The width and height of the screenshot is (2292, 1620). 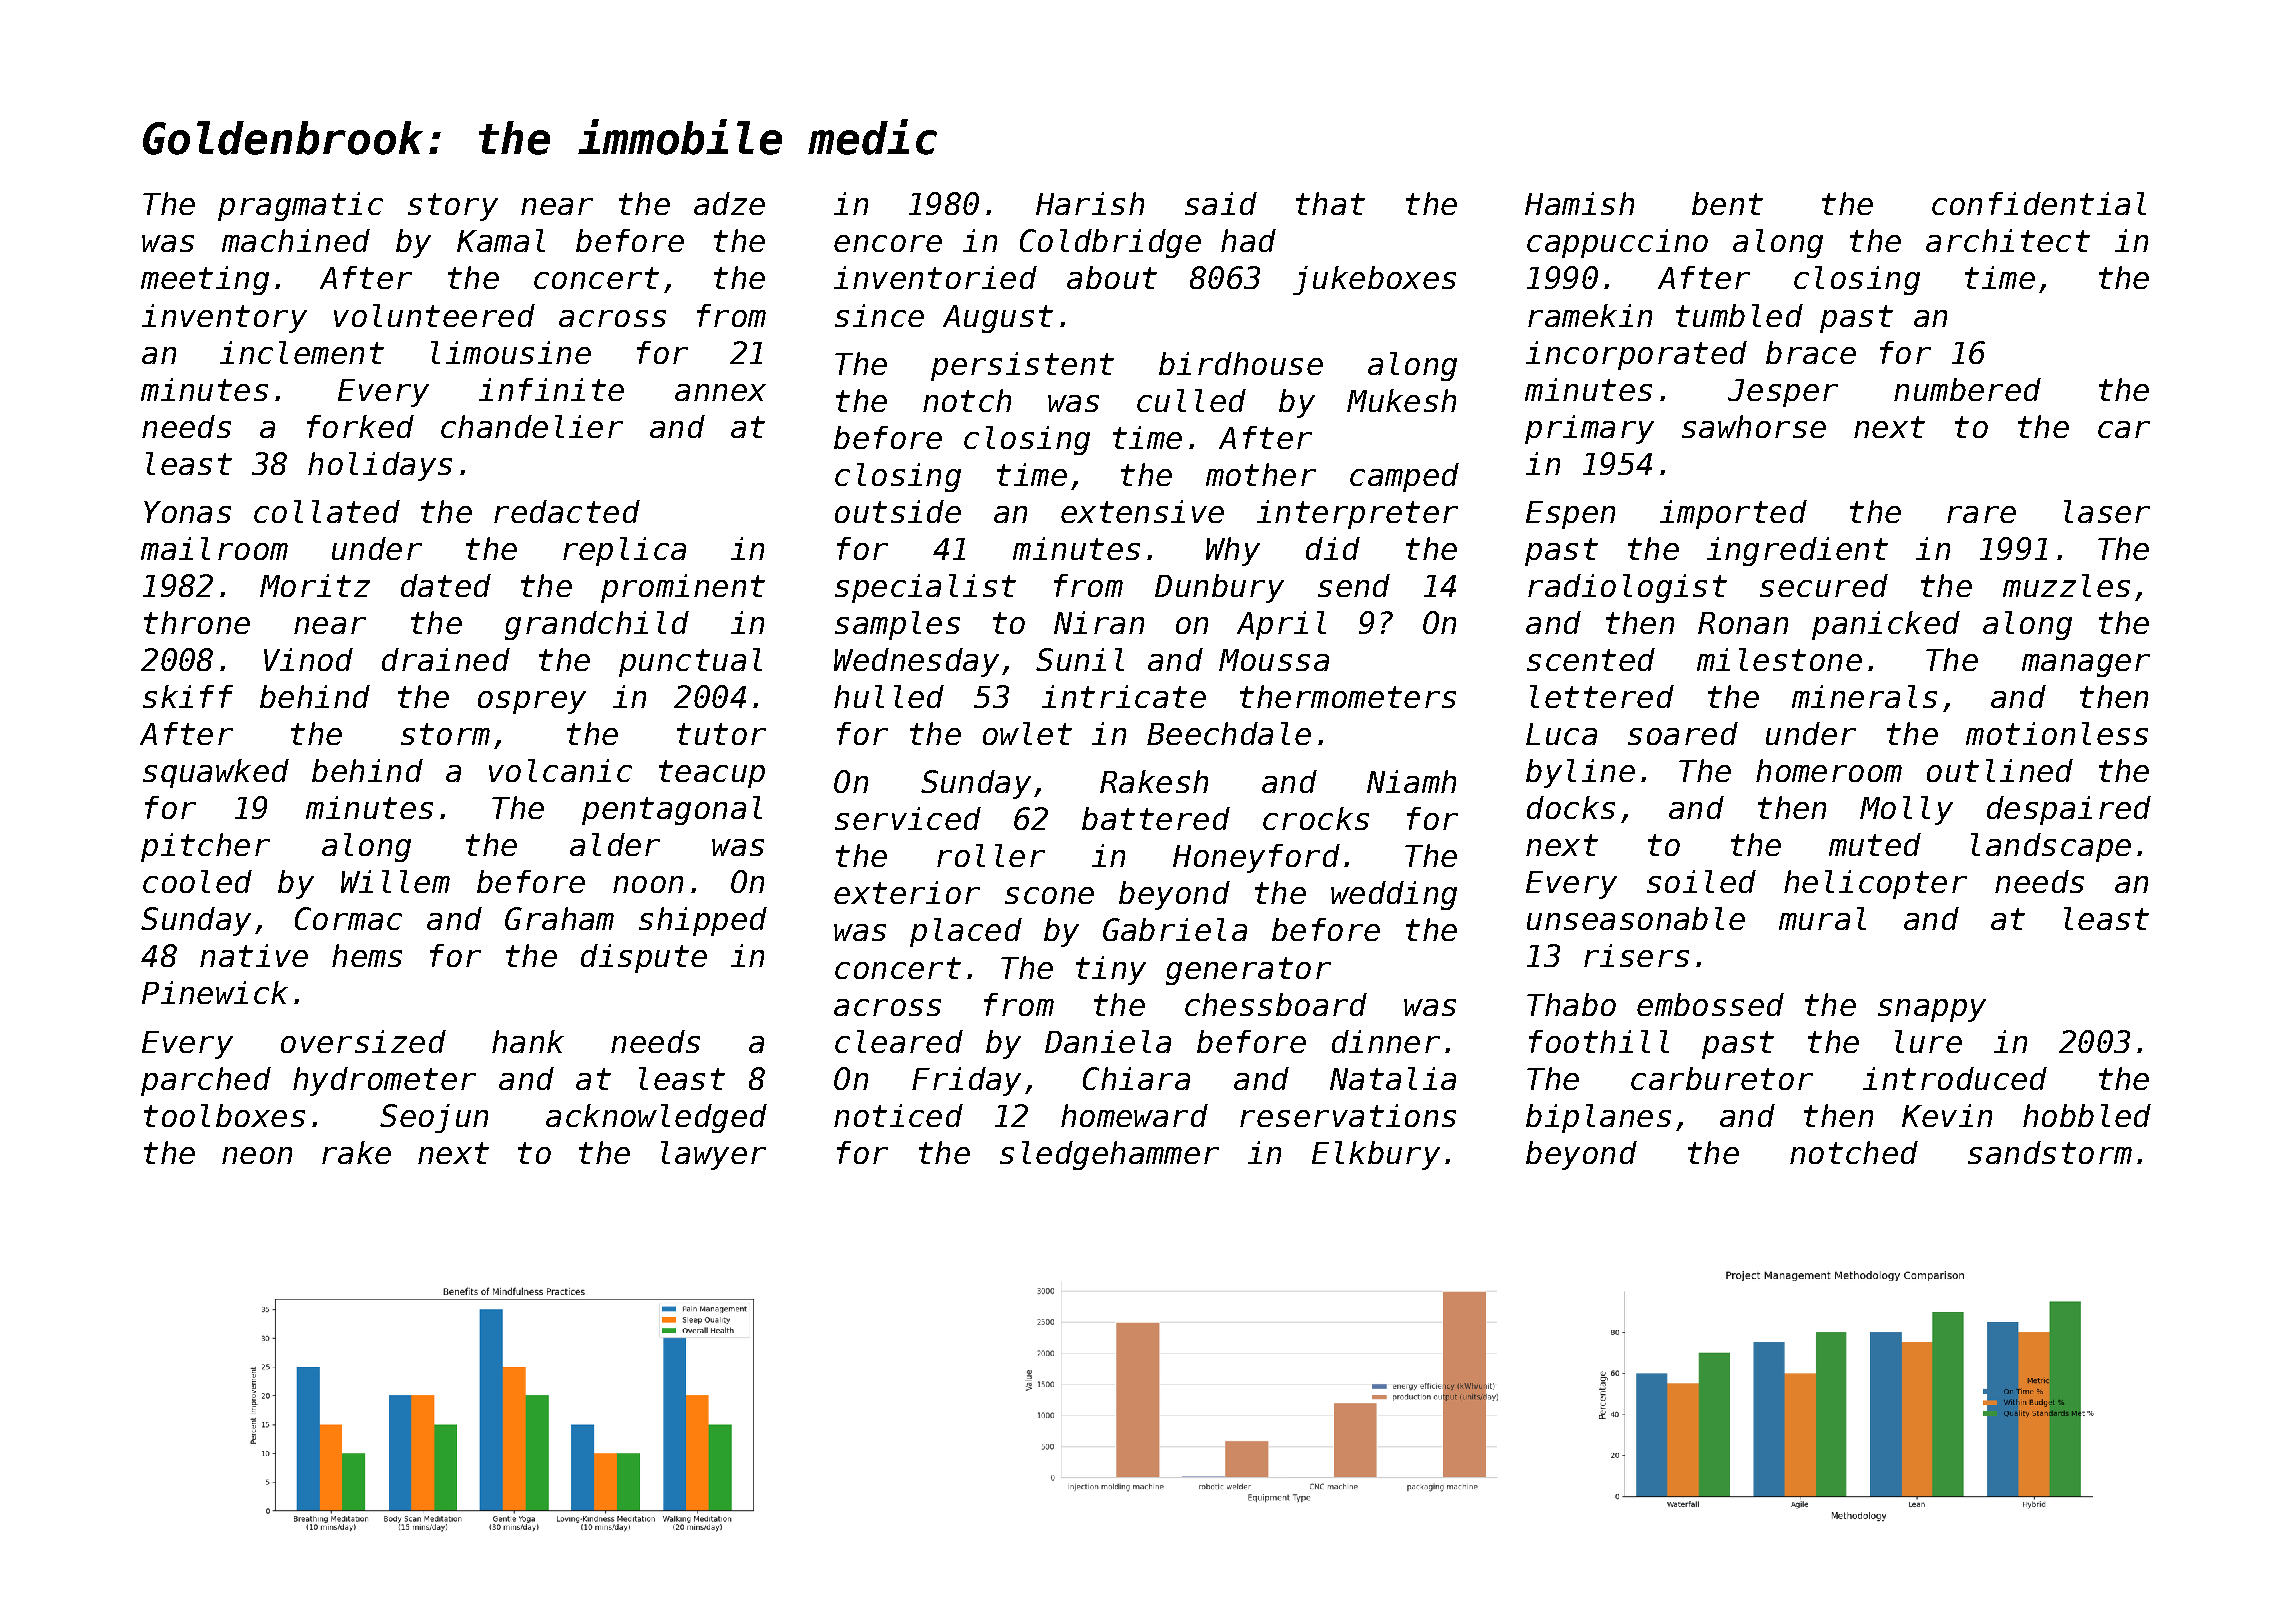 What do you see at coordinates (2066, 585) in the screenshot?
I see `muzzles` at bounding box center [2066, 585].
